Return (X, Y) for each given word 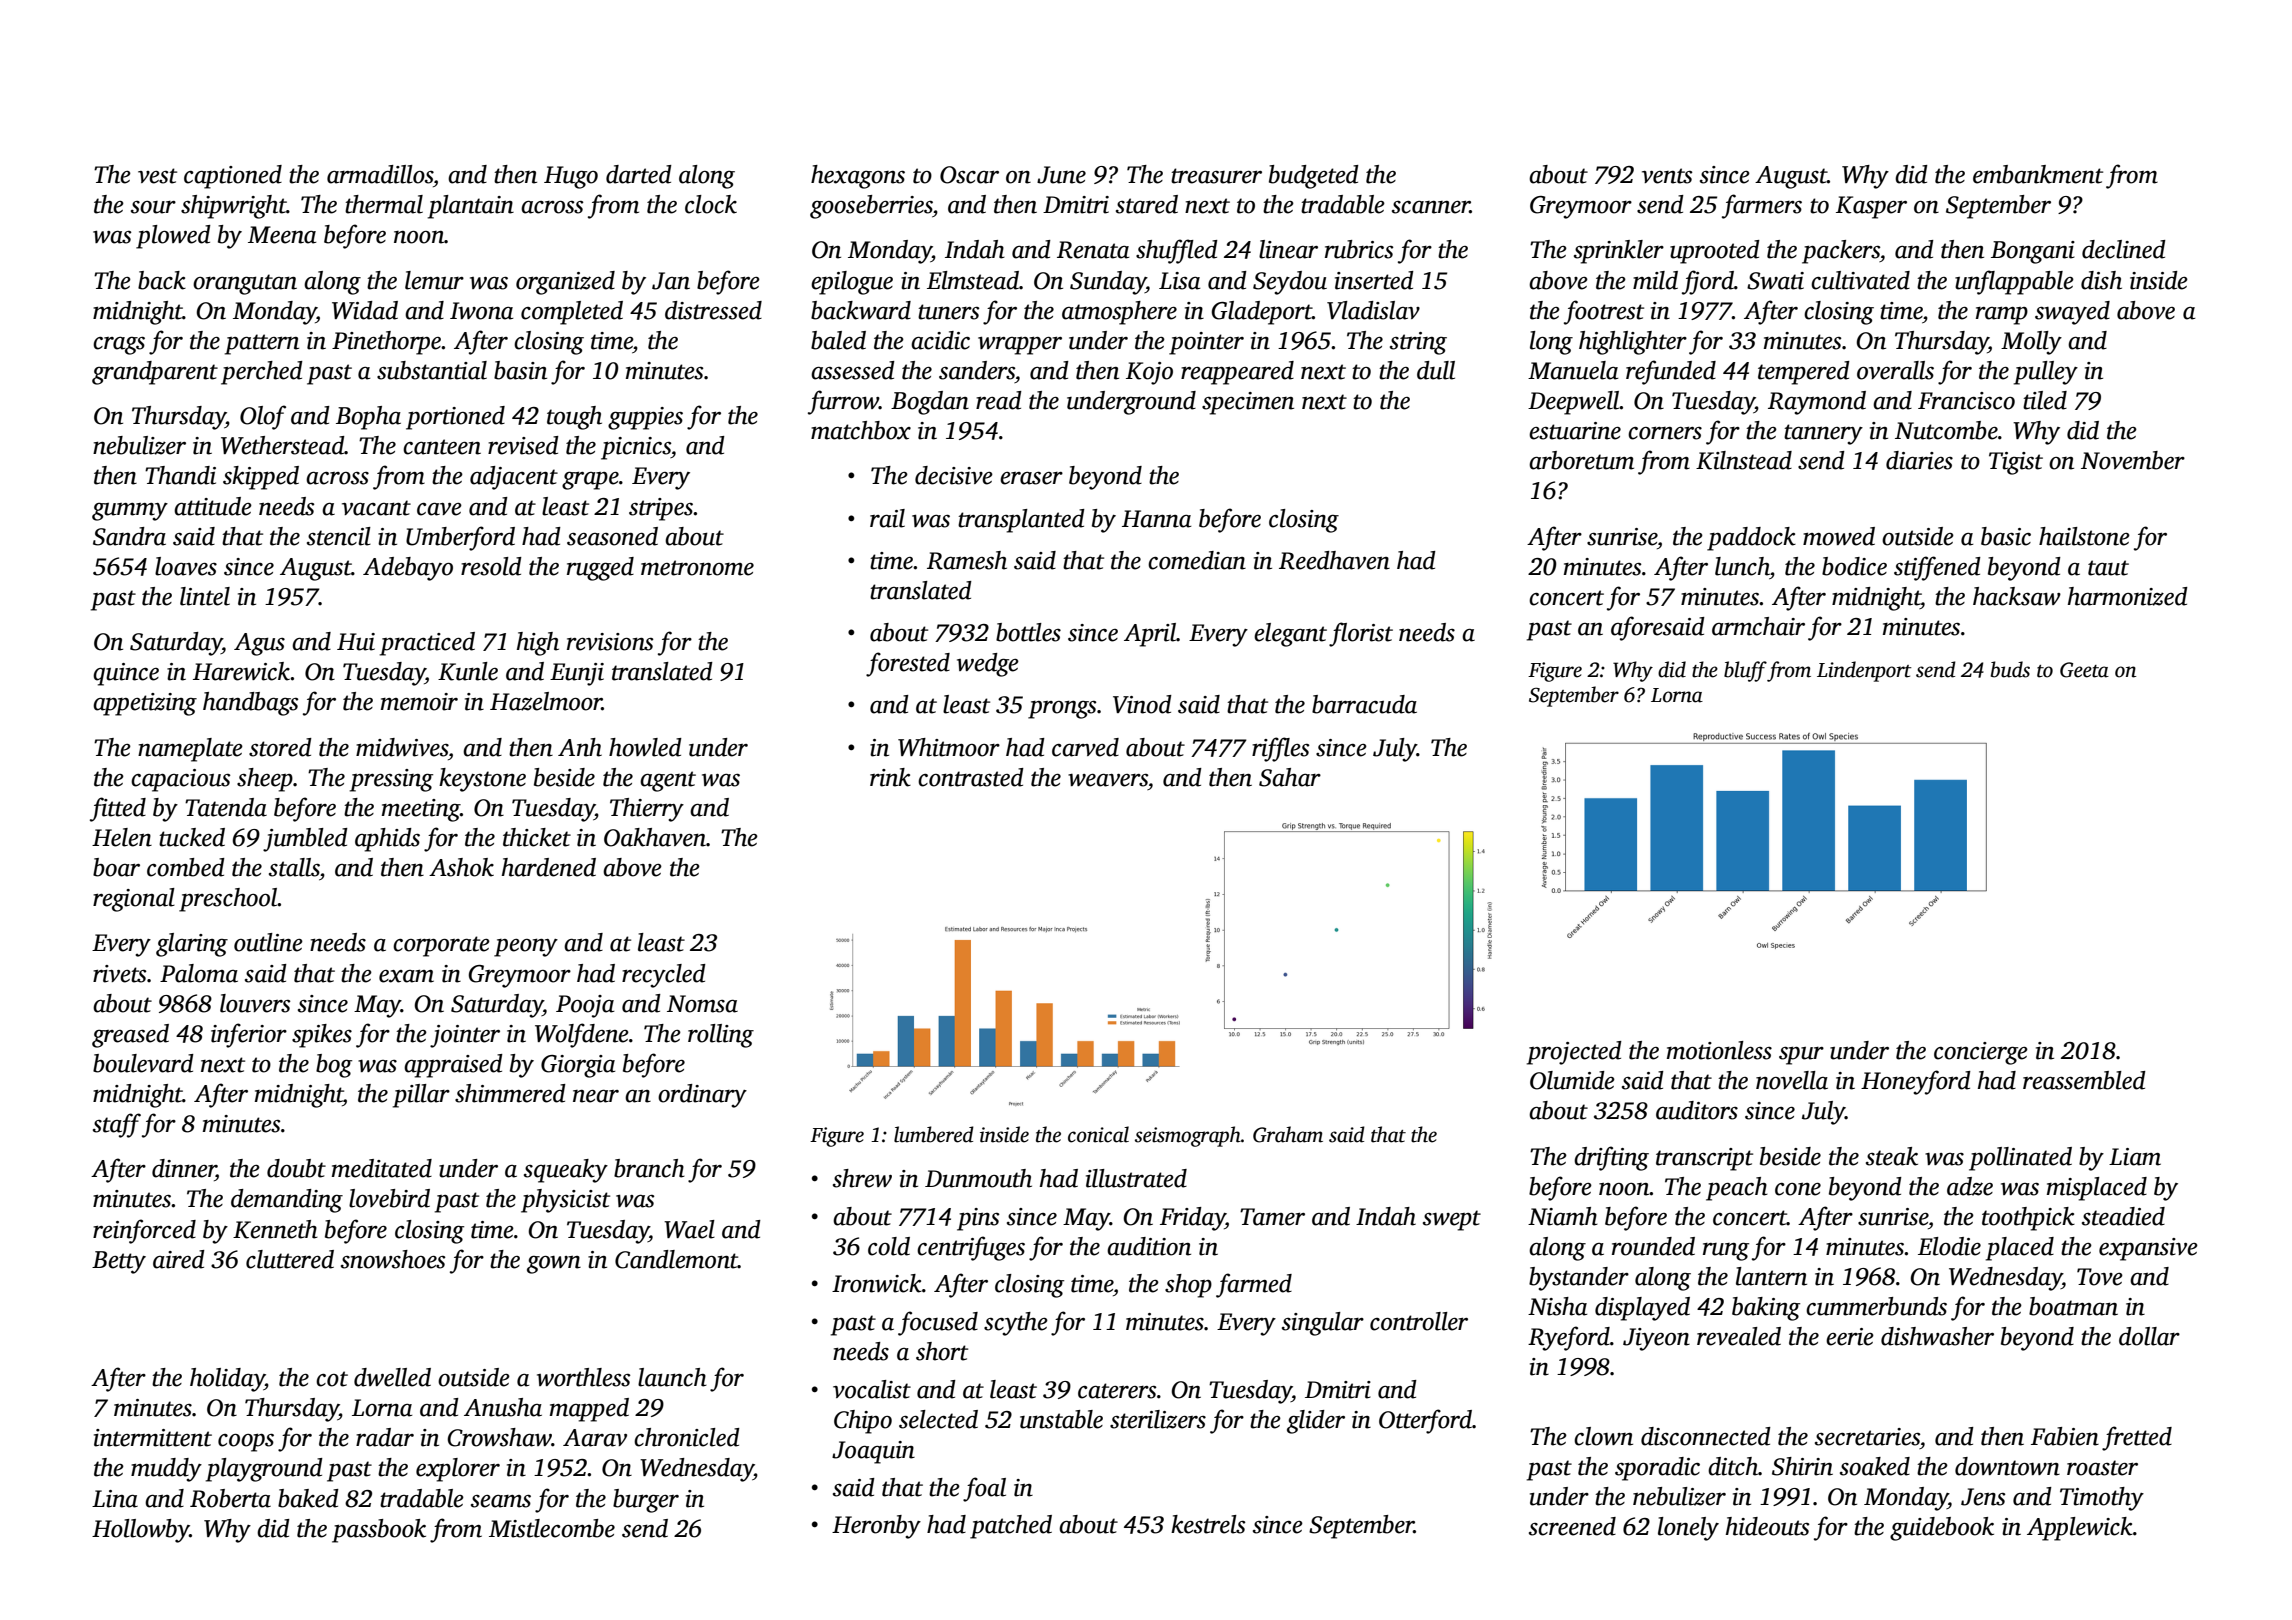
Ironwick (877, 1283)
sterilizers (1158, 1419)
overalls (1895, 370)
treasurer (1216, 176)
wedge (988, 665)
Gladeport (1262, 313)
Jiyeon (1656, 1339)
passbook (379, 1531)
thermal (384, 204)
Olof (263, 417)
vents (1667, 176)
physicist (565, 1201)
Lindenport (1864, 671)
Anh (580, 747)
